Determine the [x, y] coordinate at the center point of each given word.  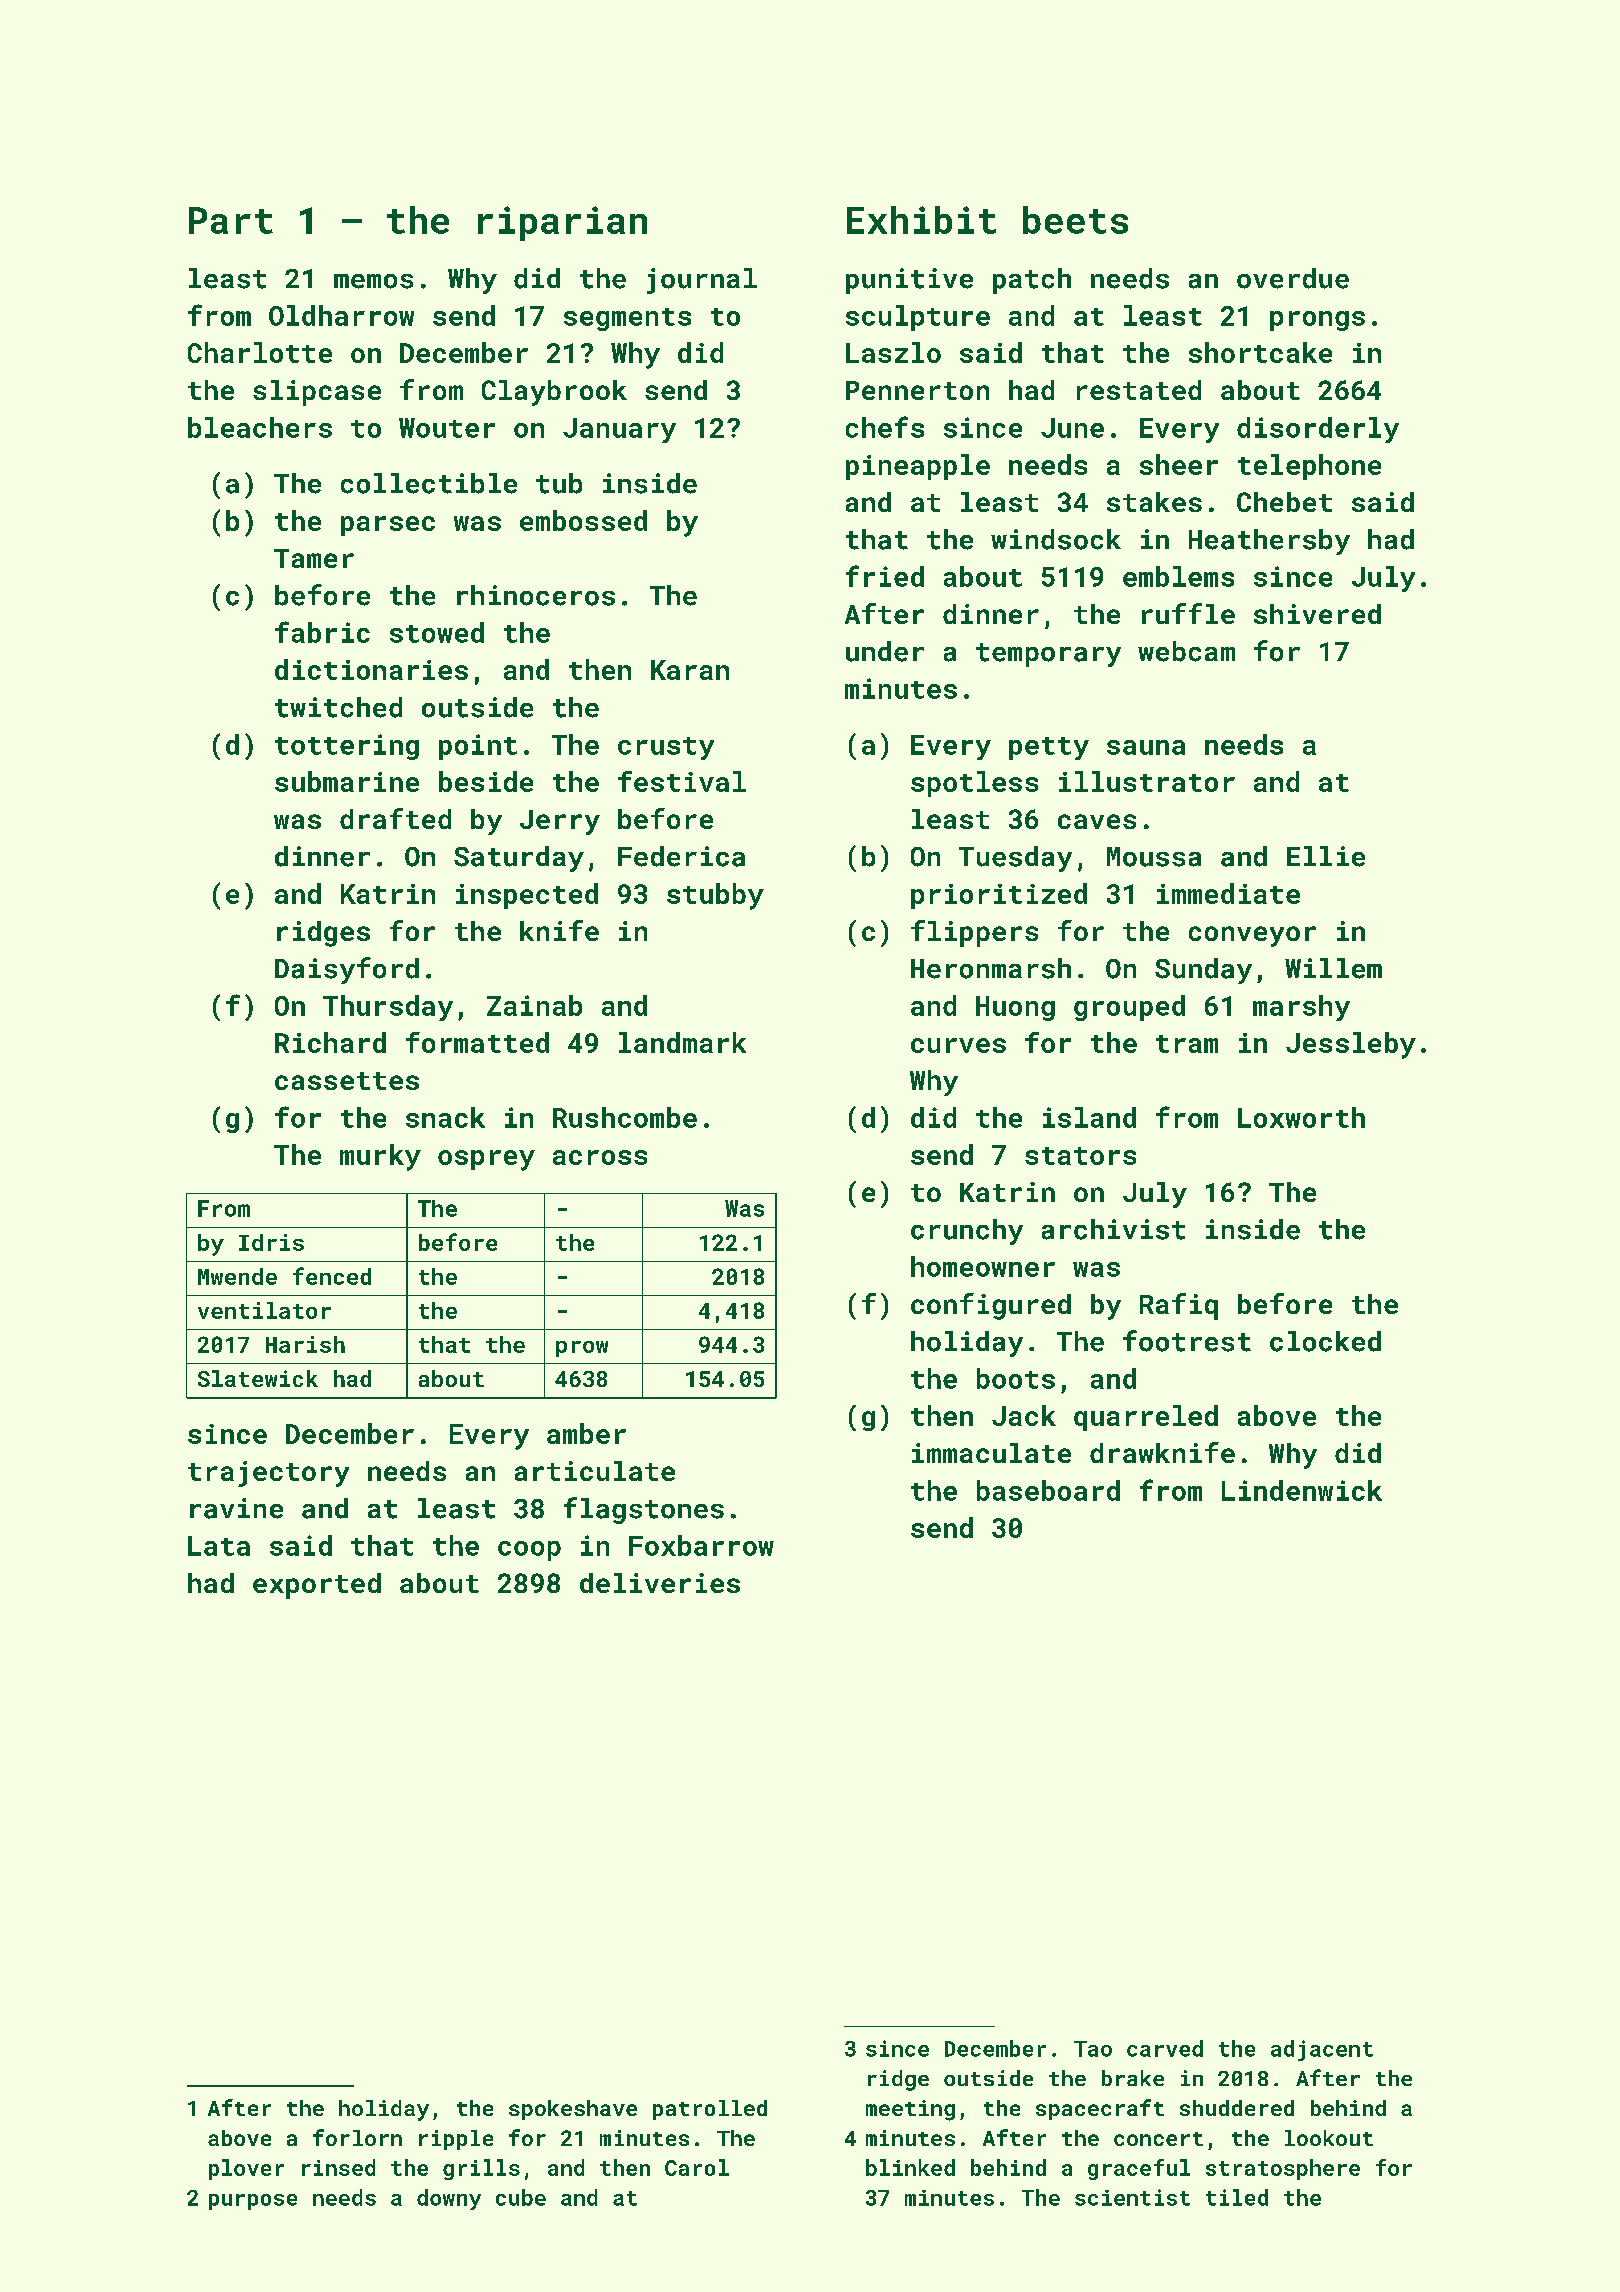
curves [958, 1045]
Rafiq [1179, 1306]
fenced [332, 1276]
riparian [562, 223]
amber [586, 1433]
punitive [909, 281]
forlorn [357, 2137]
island [1089, 1117]
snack [445, 1117]
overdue [1293, 278]
